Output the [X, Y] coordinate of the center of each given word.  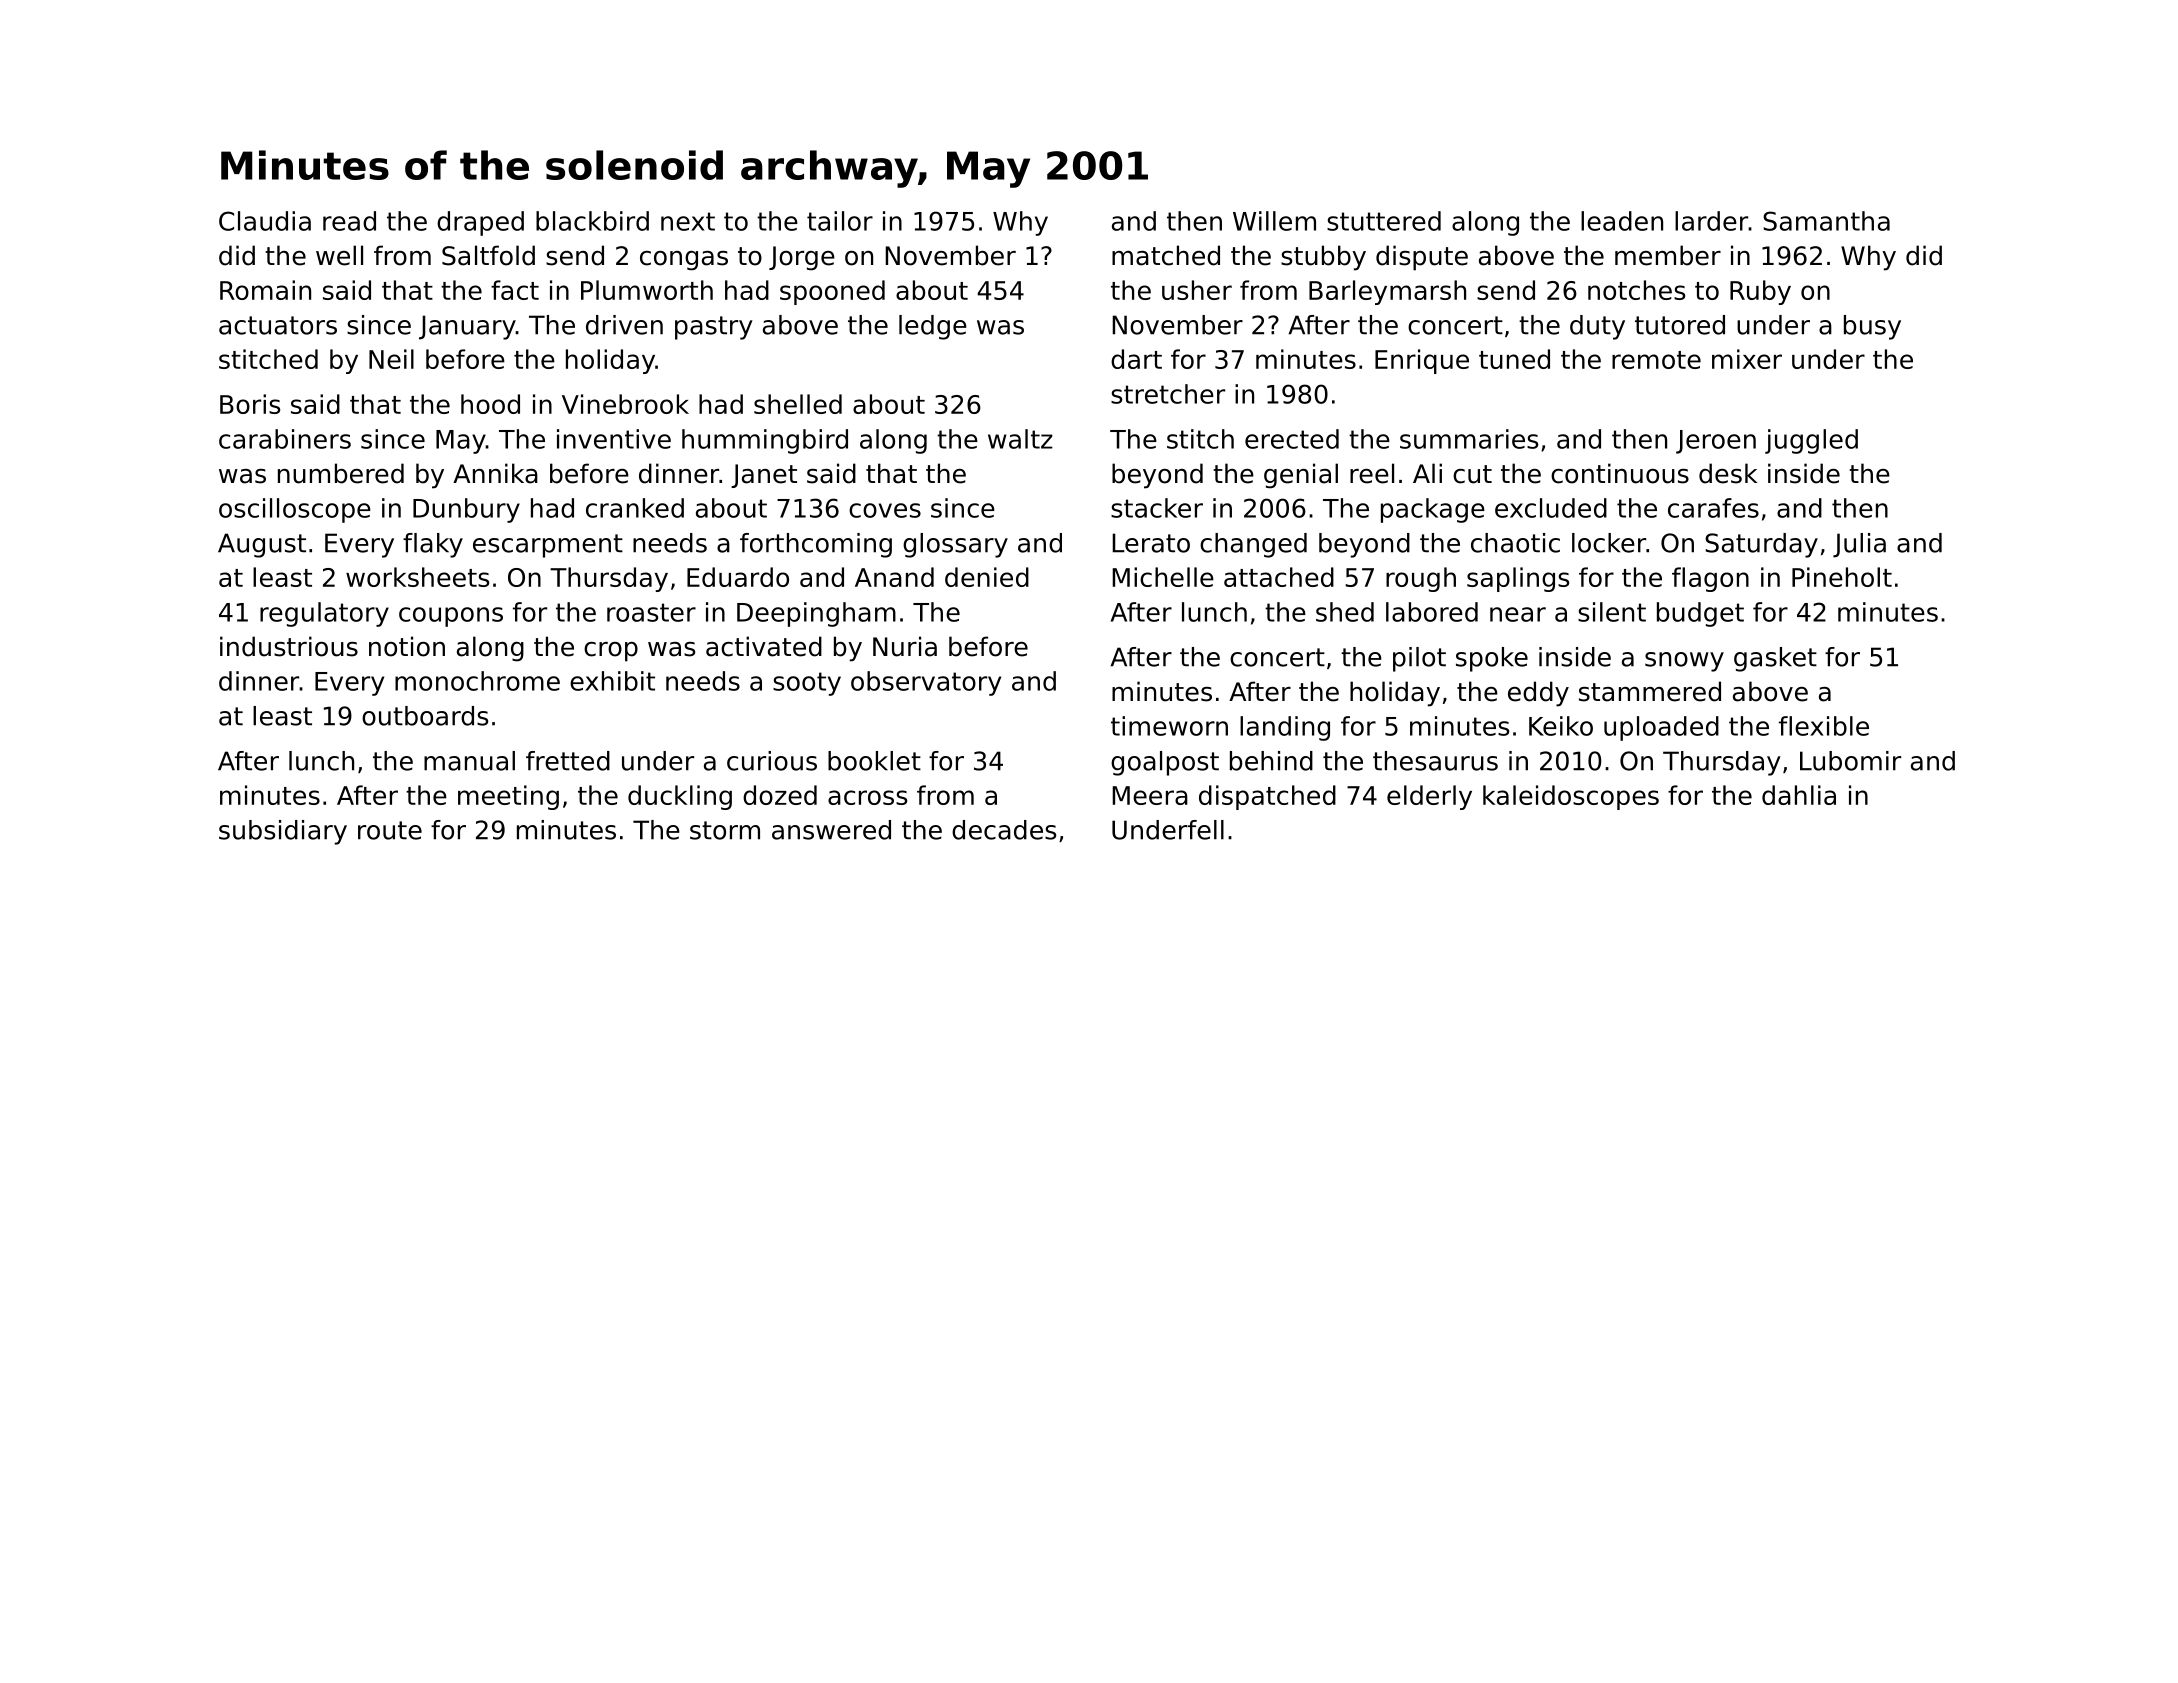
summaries [1469, 439]
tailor [840, 221]
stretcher [1168, 394]
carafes [1713, 508]
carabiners [285, 439]
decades [1004, 830]
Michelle [1163, 577]
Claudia [265, 221]
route [390, 830]
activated [764, 646]
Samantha [1826, 221]
